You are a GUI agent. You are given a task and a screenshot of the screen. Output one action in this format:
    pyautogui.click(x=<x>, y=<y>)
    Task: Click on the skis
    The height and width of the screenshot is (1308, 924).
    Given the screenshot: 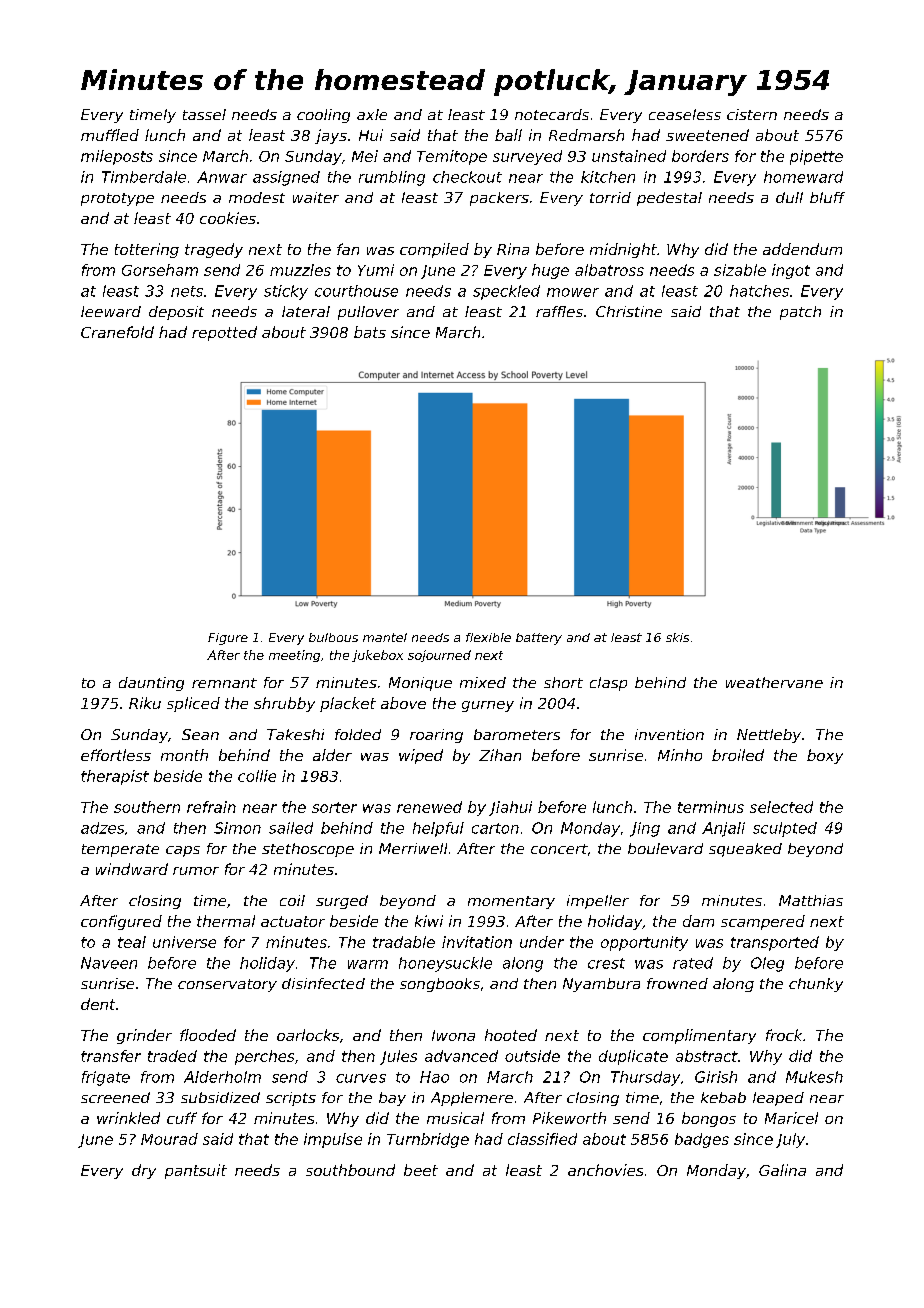 What is the action you would take?
    pyautogui.click(x=677, y=637)
